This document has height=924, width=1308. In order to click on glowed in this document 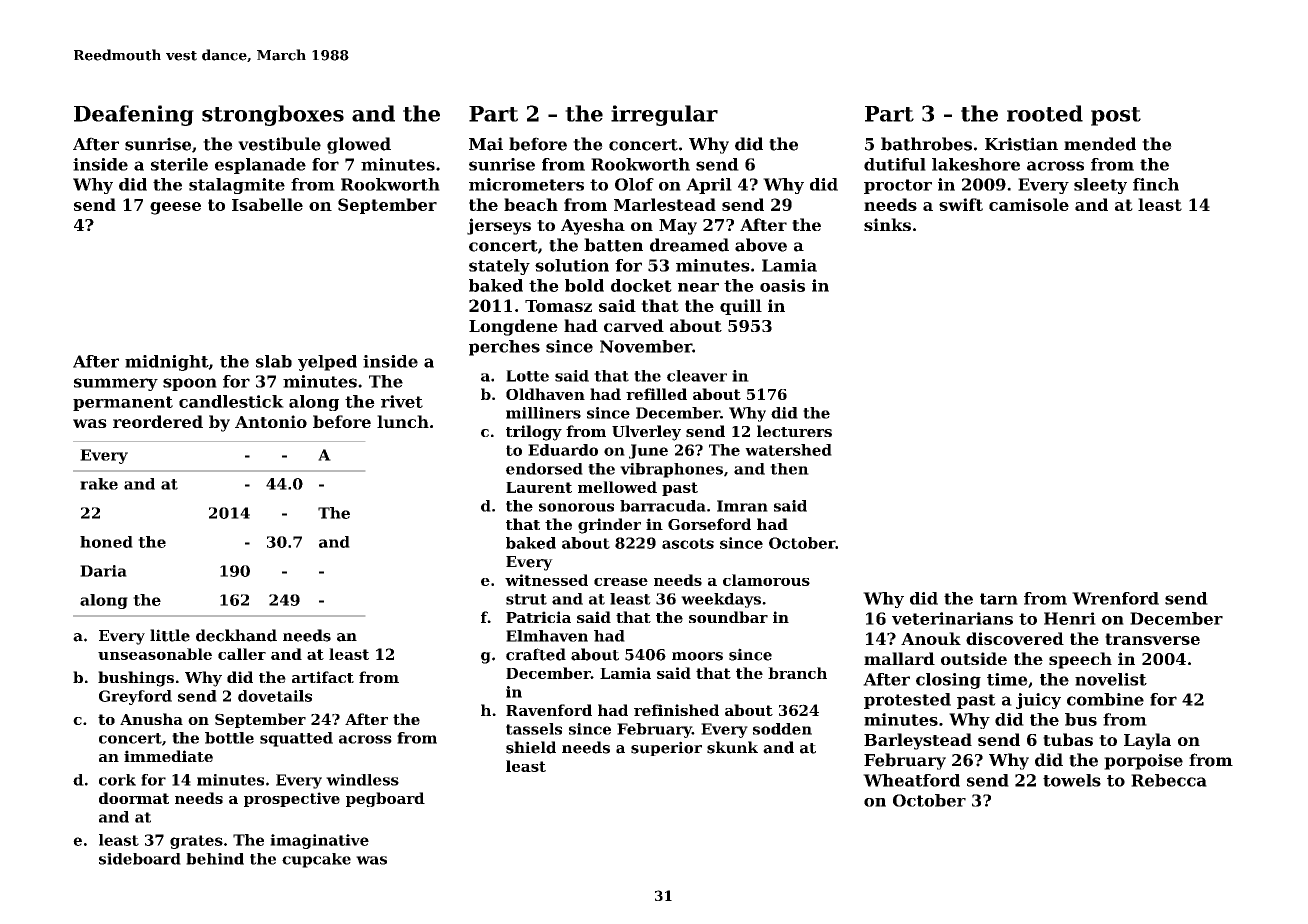, I will do `click(359, 145)`.
